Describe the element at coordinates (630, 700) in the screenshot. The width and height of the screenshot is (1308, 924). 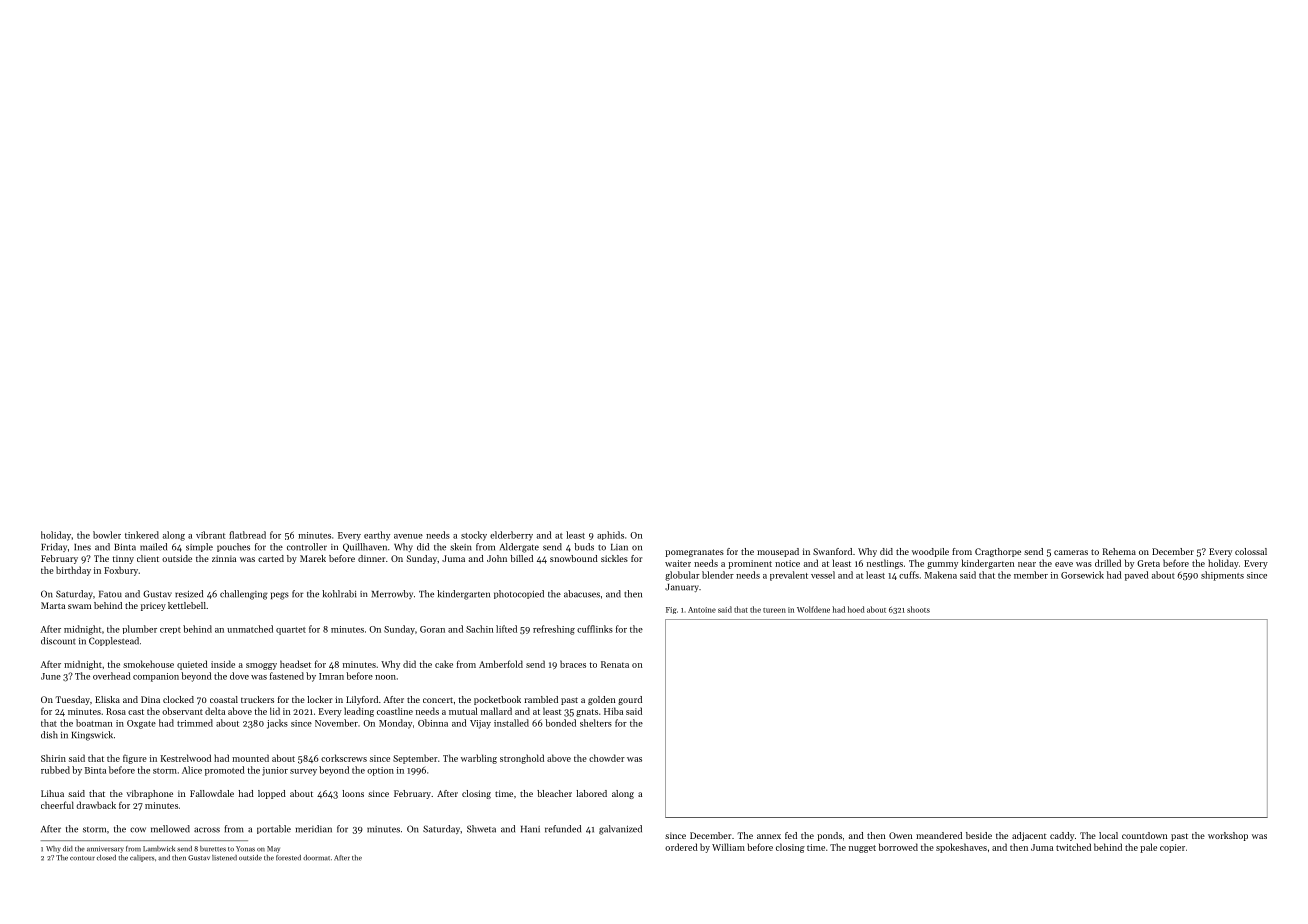
I see `gourd` at that location.
